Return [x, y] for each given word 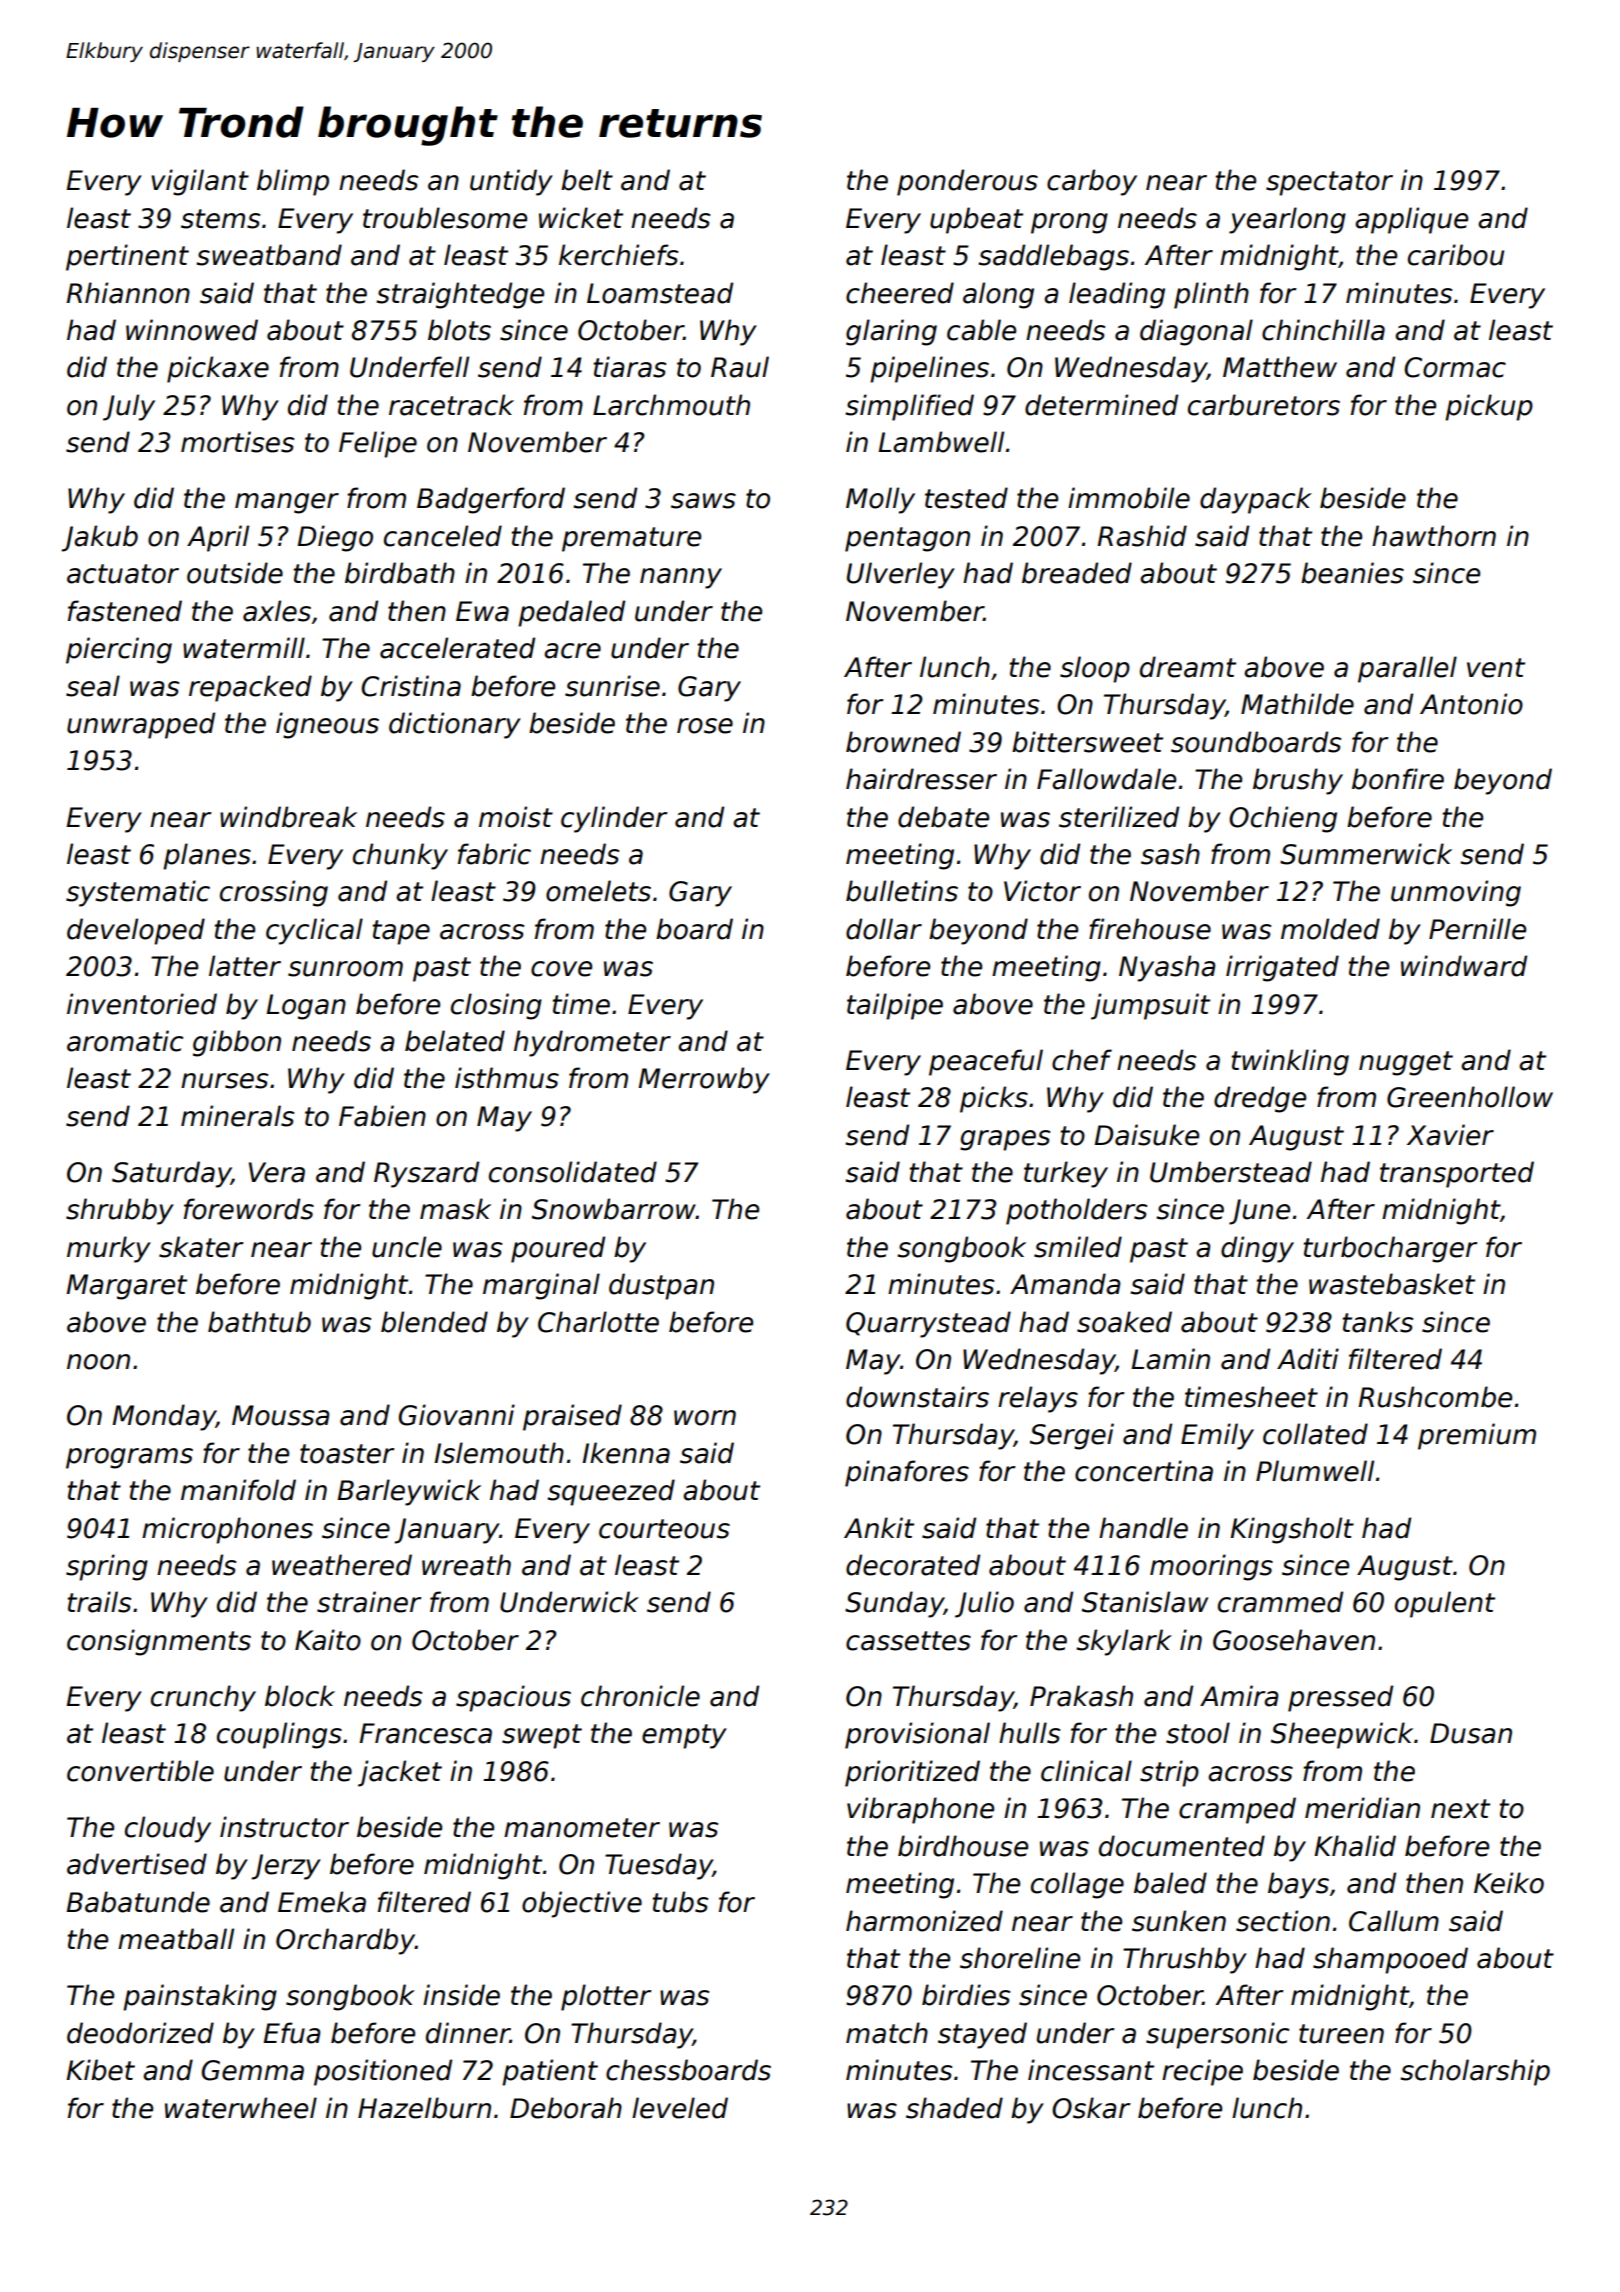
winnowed [192, 330]
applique [1411, 220]
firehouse [1150, 929]
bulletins [902, 891]
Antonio [1471, 704]
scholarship [1475, 2072]
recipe [1202, 2072]
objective [582, 1904]
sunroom [345, 969]
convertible [140, 1771]
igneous [327, 725]
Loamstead [660, 293]
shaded [954, 2108]
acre [572, 651]
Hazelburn [424, 2108]
